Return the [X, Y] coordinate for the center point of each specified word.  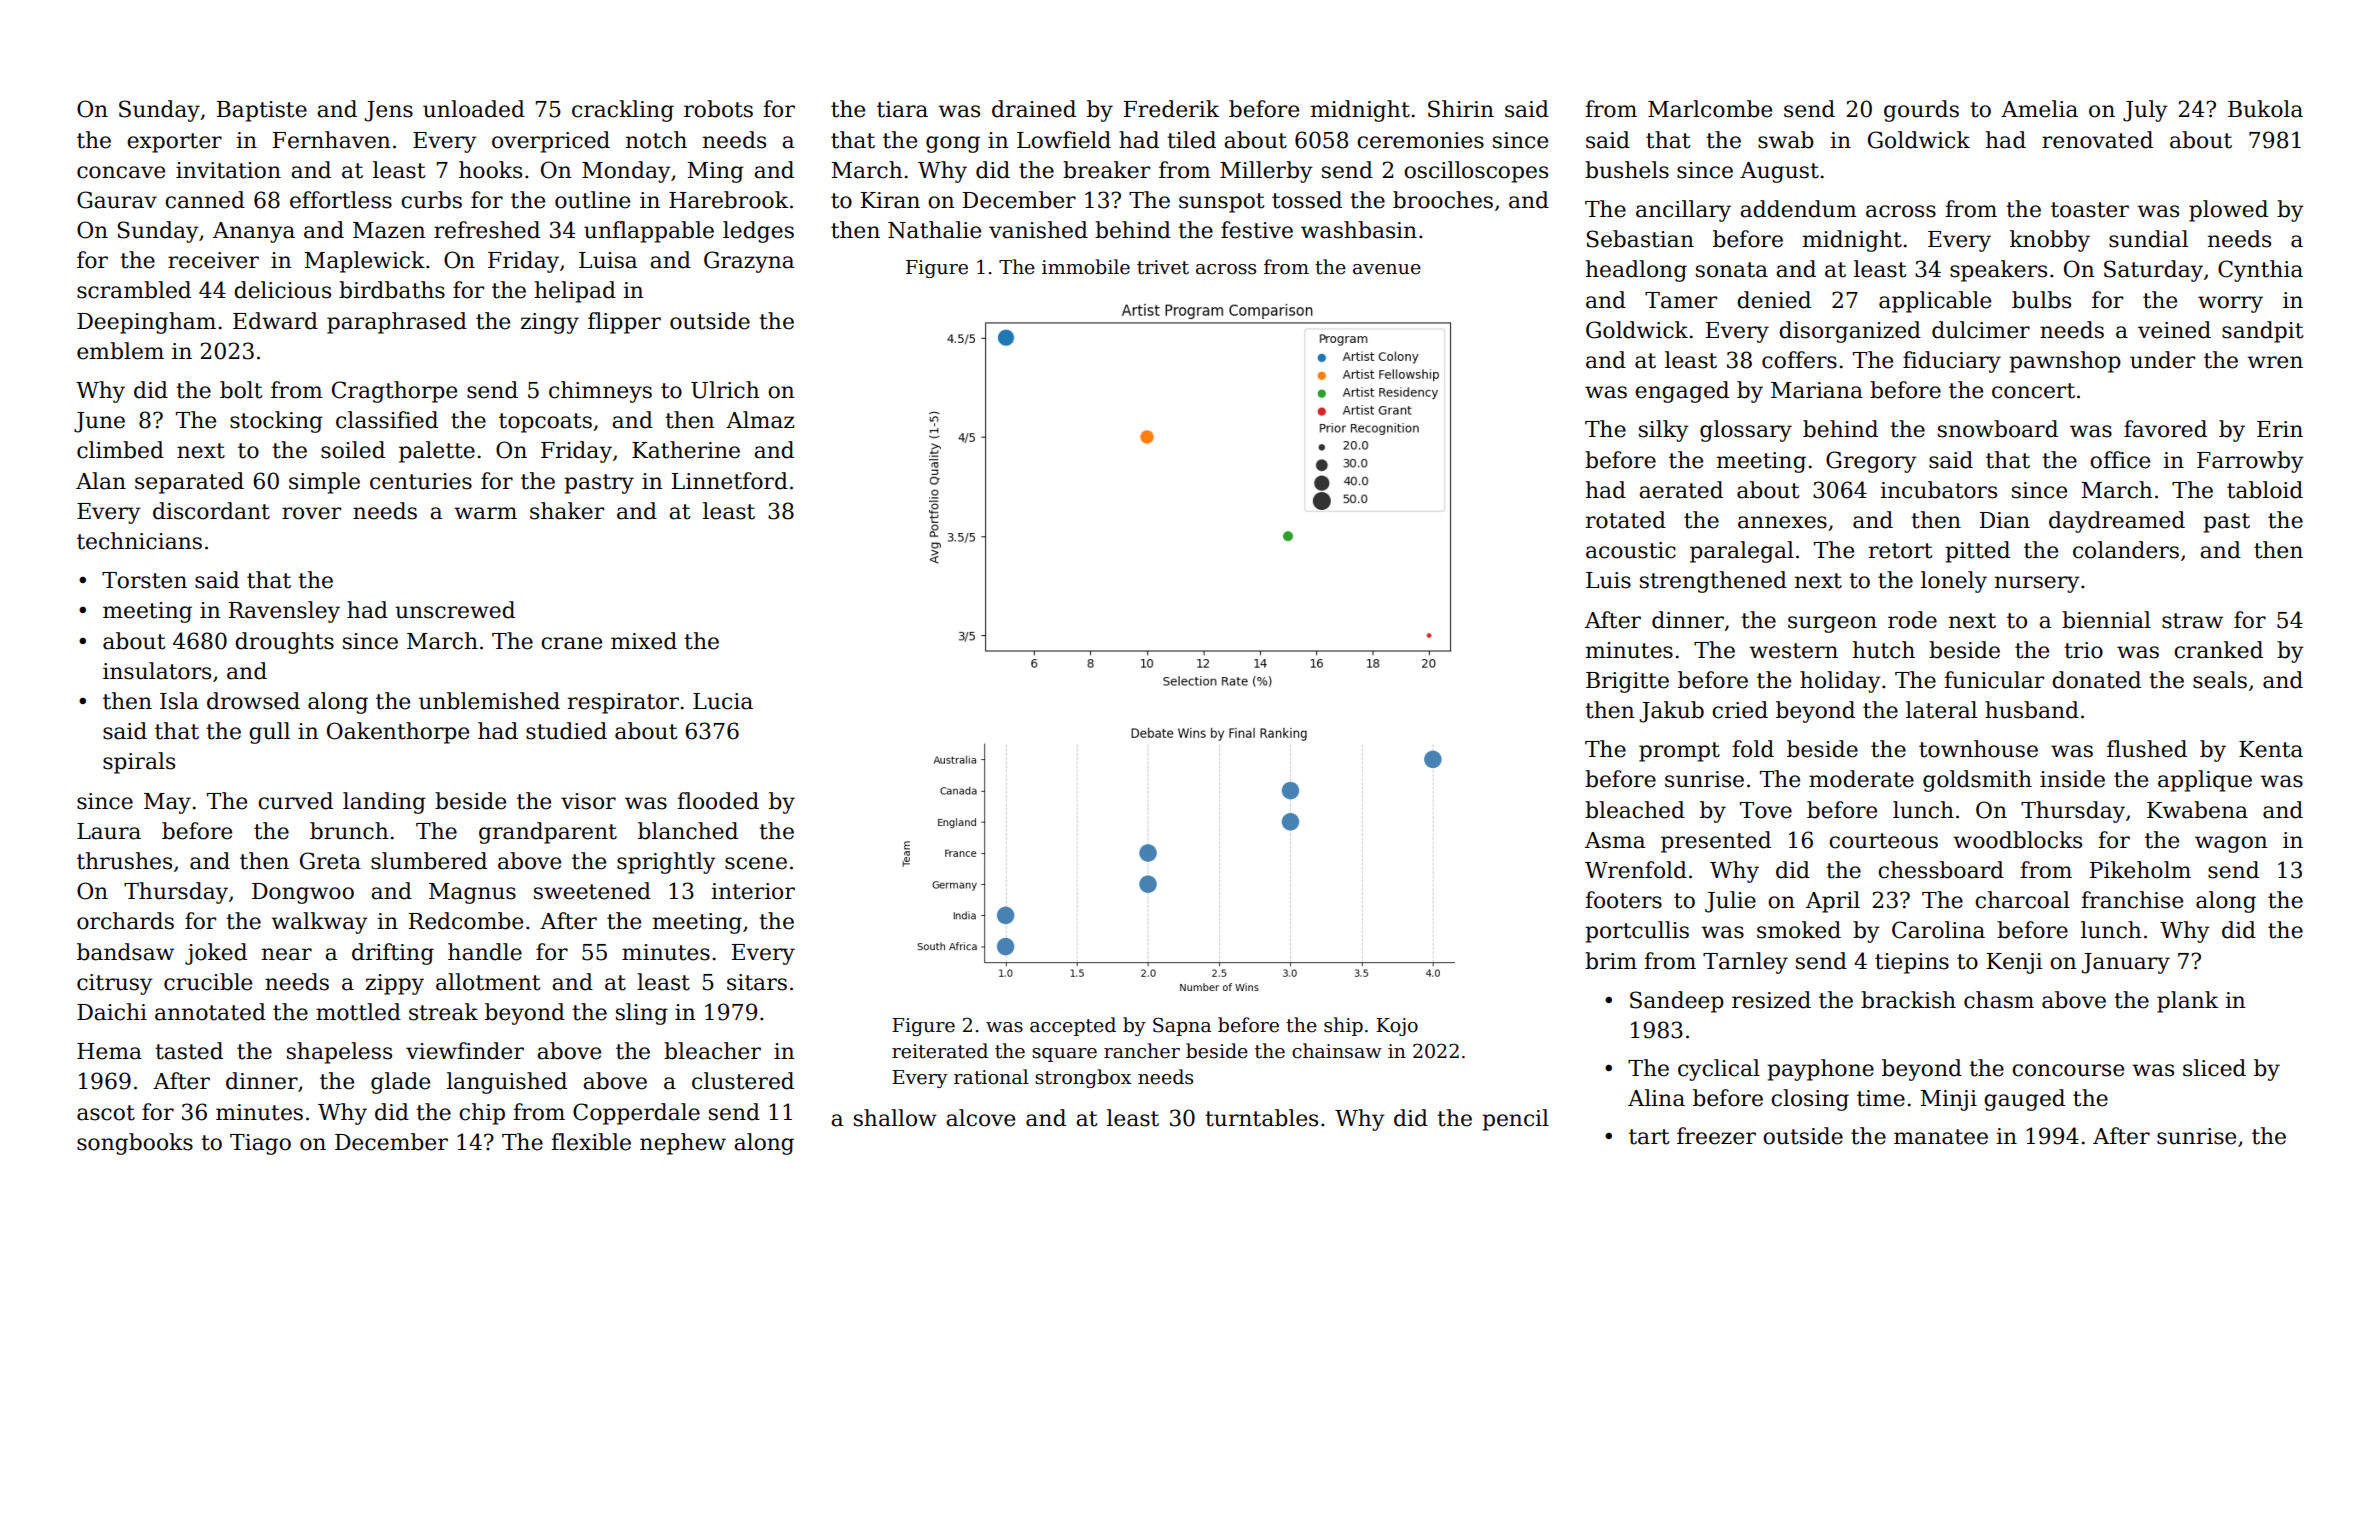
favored [2165, 429]
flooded [718, 801]
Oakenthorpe [398, 733]
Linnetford [730, 481]
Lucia [723, 701]
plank [2187, 1002]
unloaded [474, 109]
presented [1716, 842]
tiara [902, 109]
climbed [120, 450]
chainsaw [1337, 1051]
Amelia [2039, 109]
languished [507, 1083]
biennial [2106, 620]
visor [588, 801]
